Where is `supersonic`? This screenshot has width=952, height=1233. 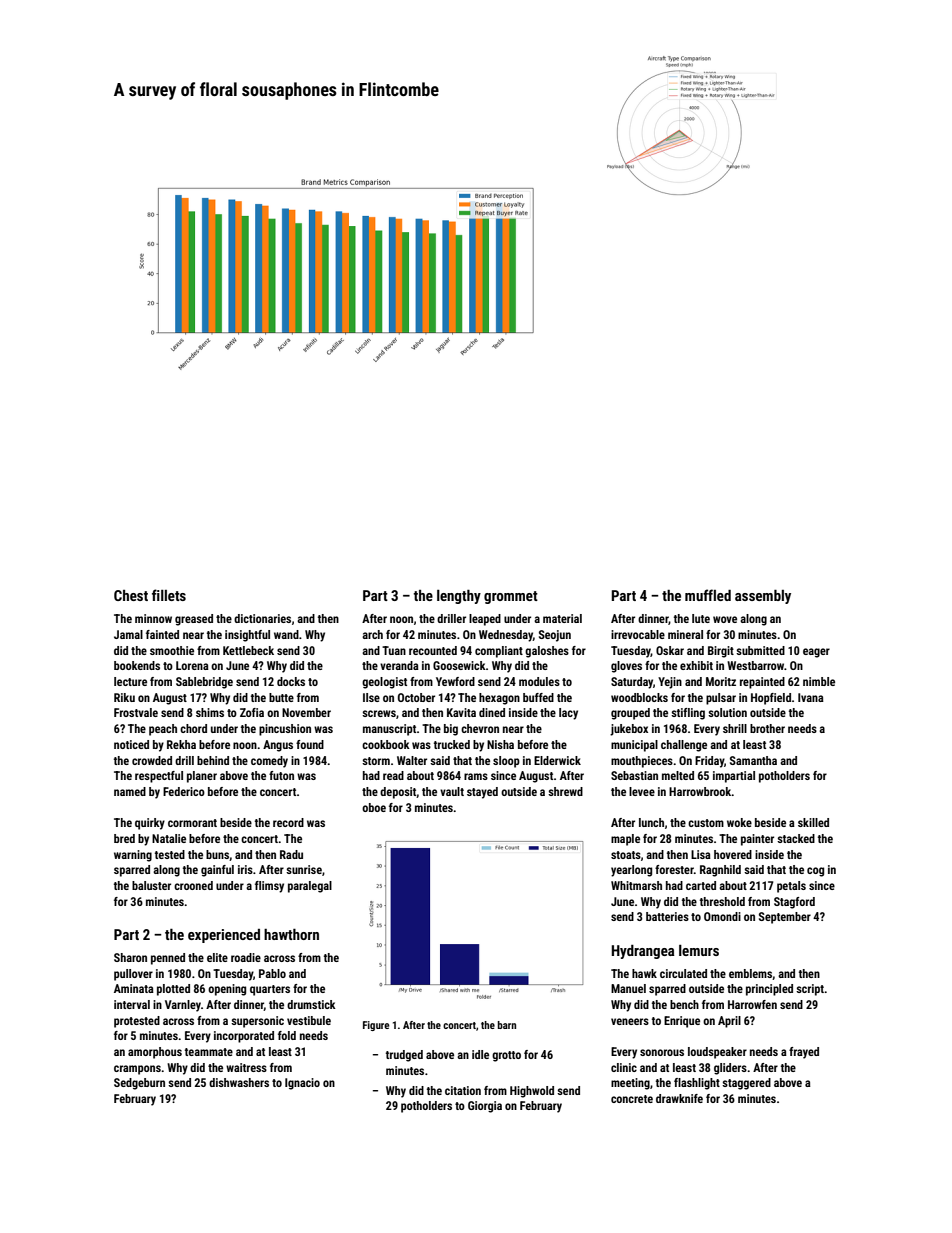
supersonic is located at coordinates (257, 1022).
